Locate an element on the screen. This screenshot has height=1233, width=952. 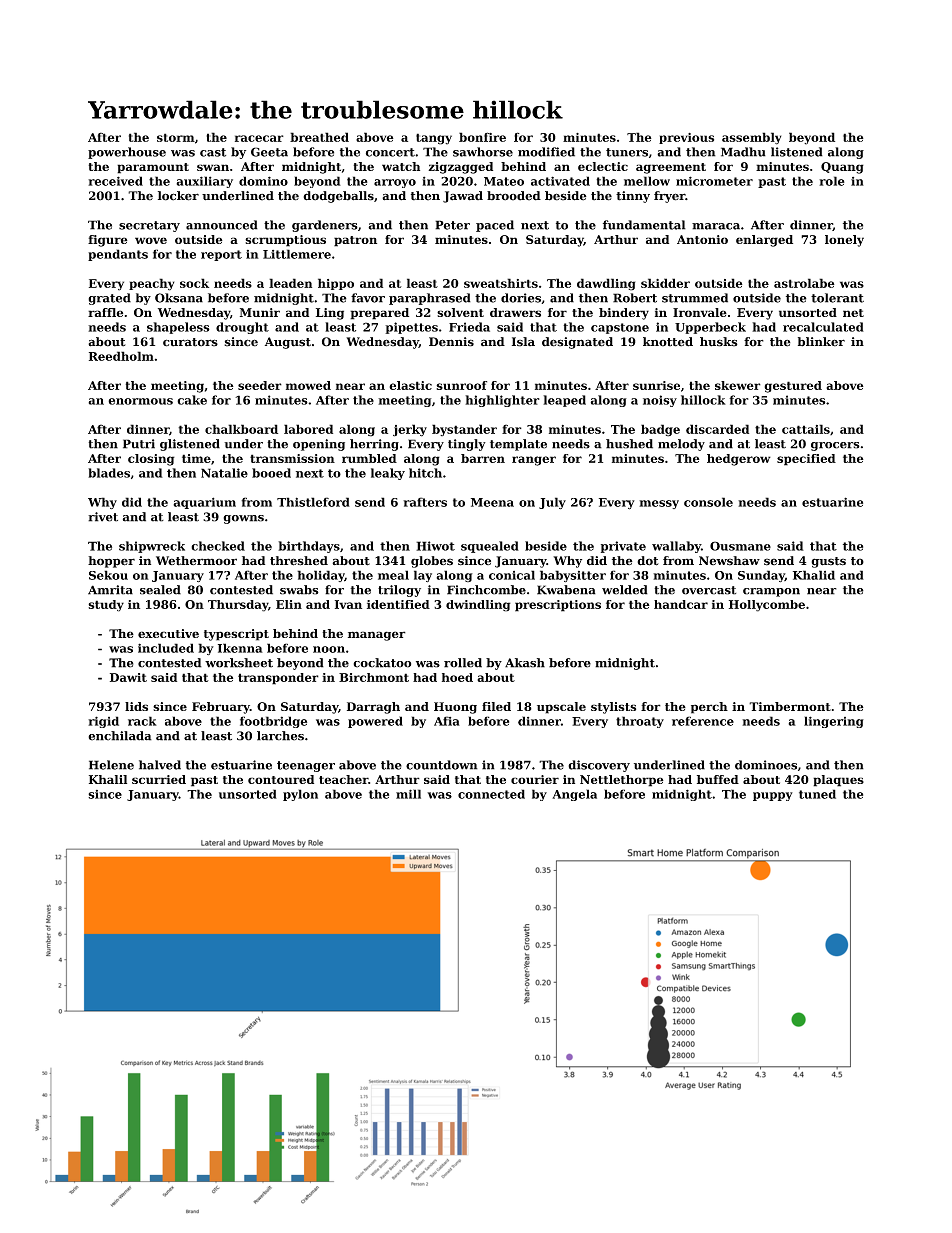
perch is located at coordinates (709, 708).
